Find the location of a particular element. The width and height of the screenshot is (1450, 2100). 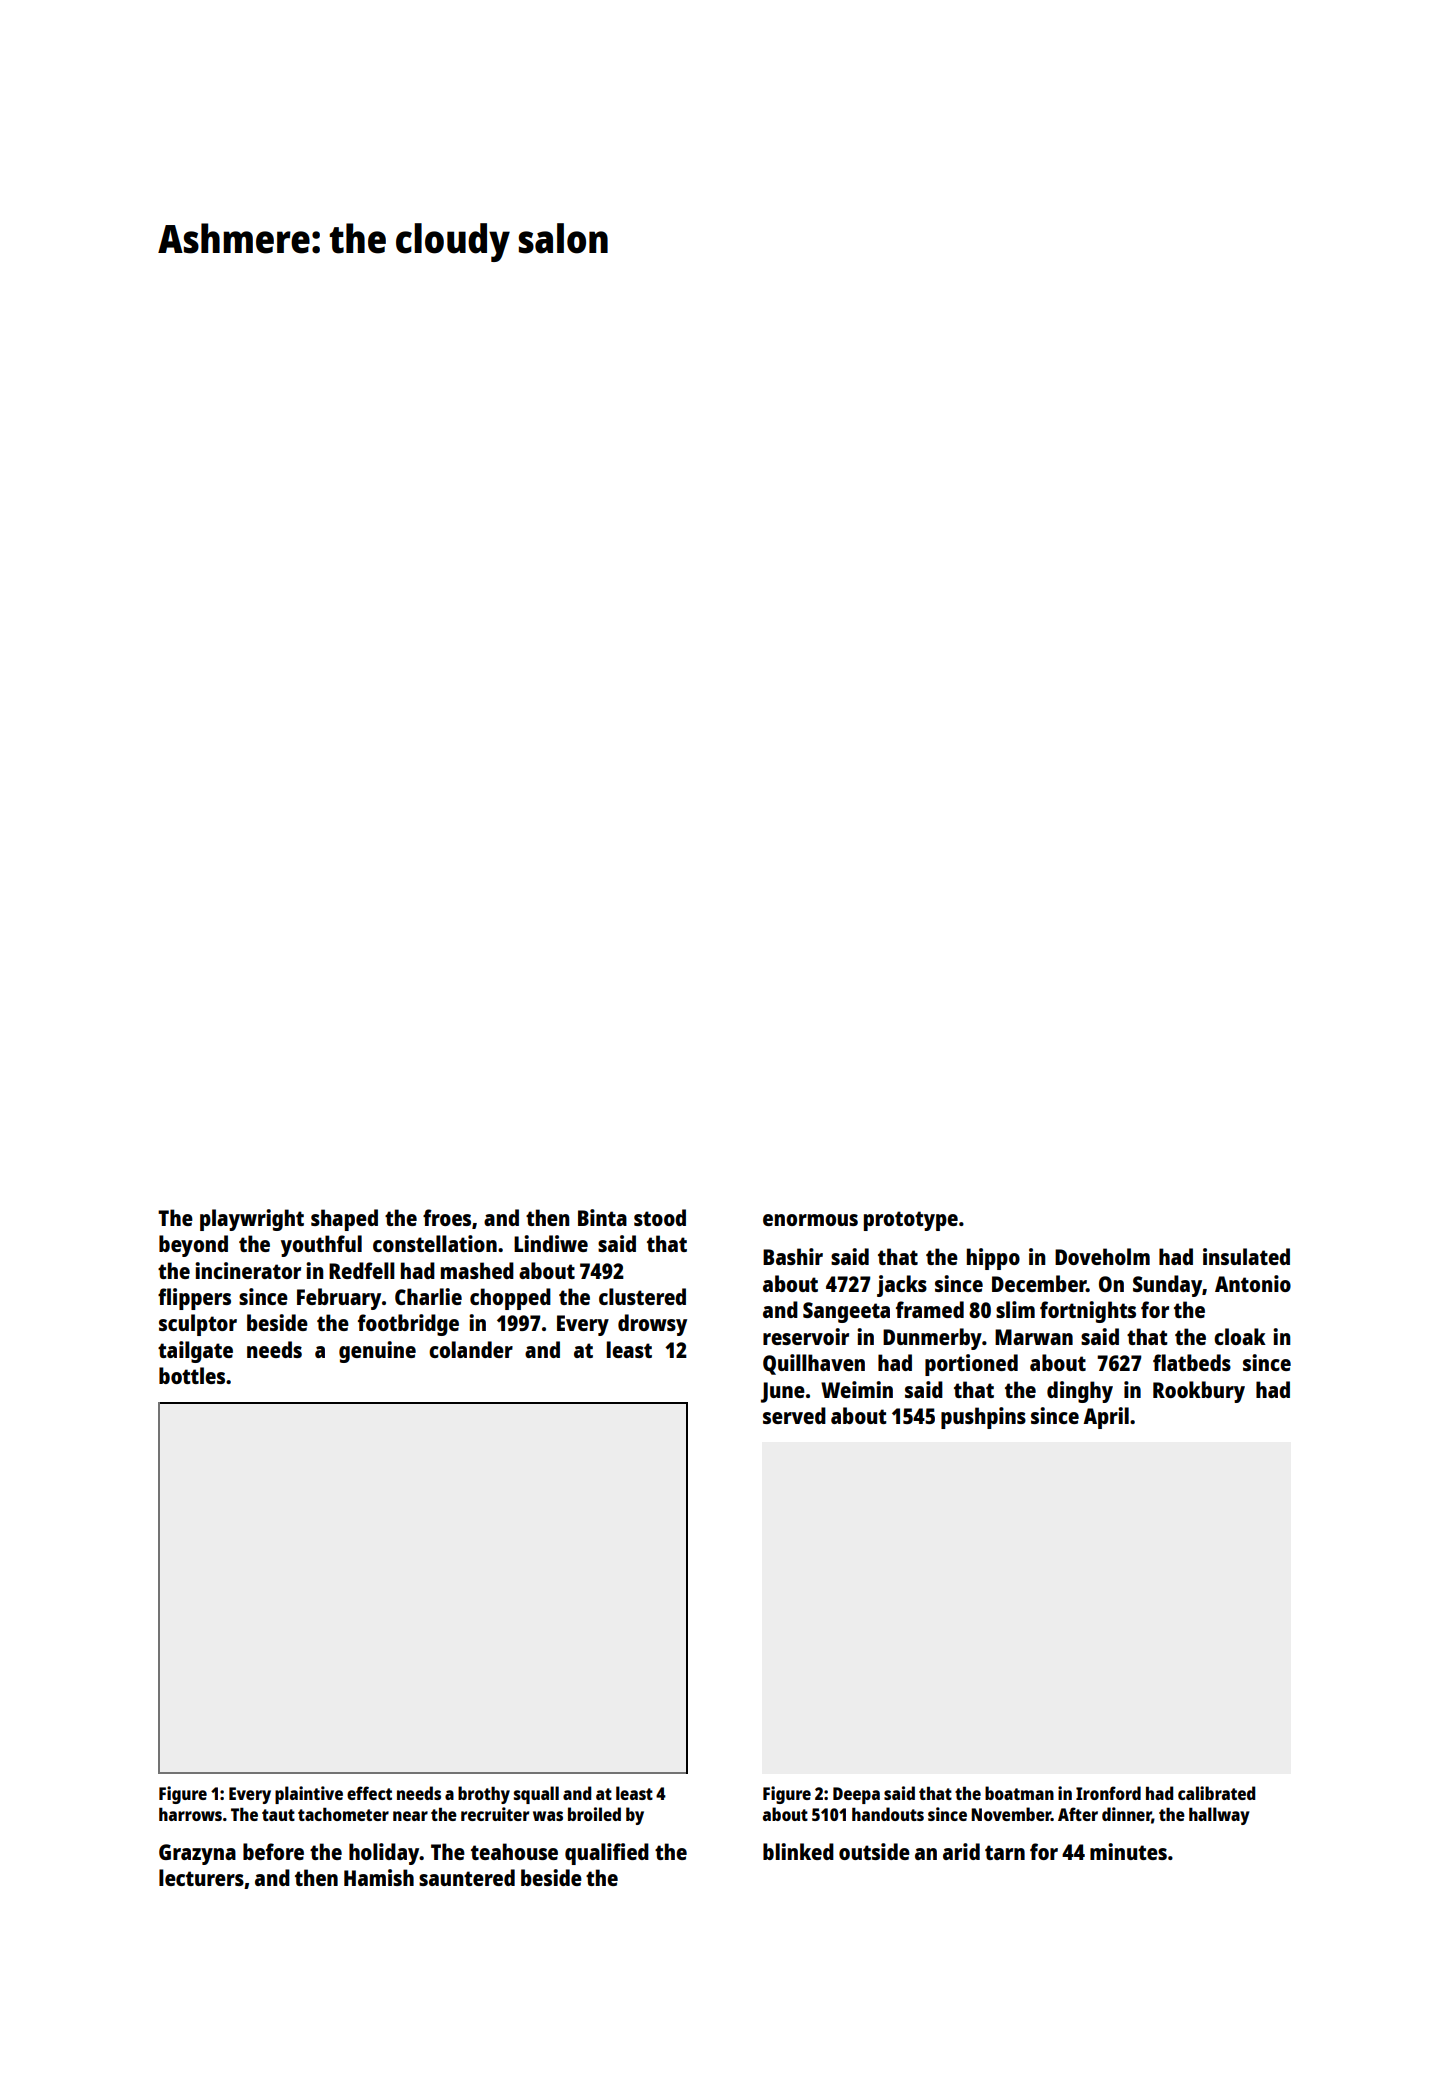

flatbeds is located at coordinates (1192, 1362).
